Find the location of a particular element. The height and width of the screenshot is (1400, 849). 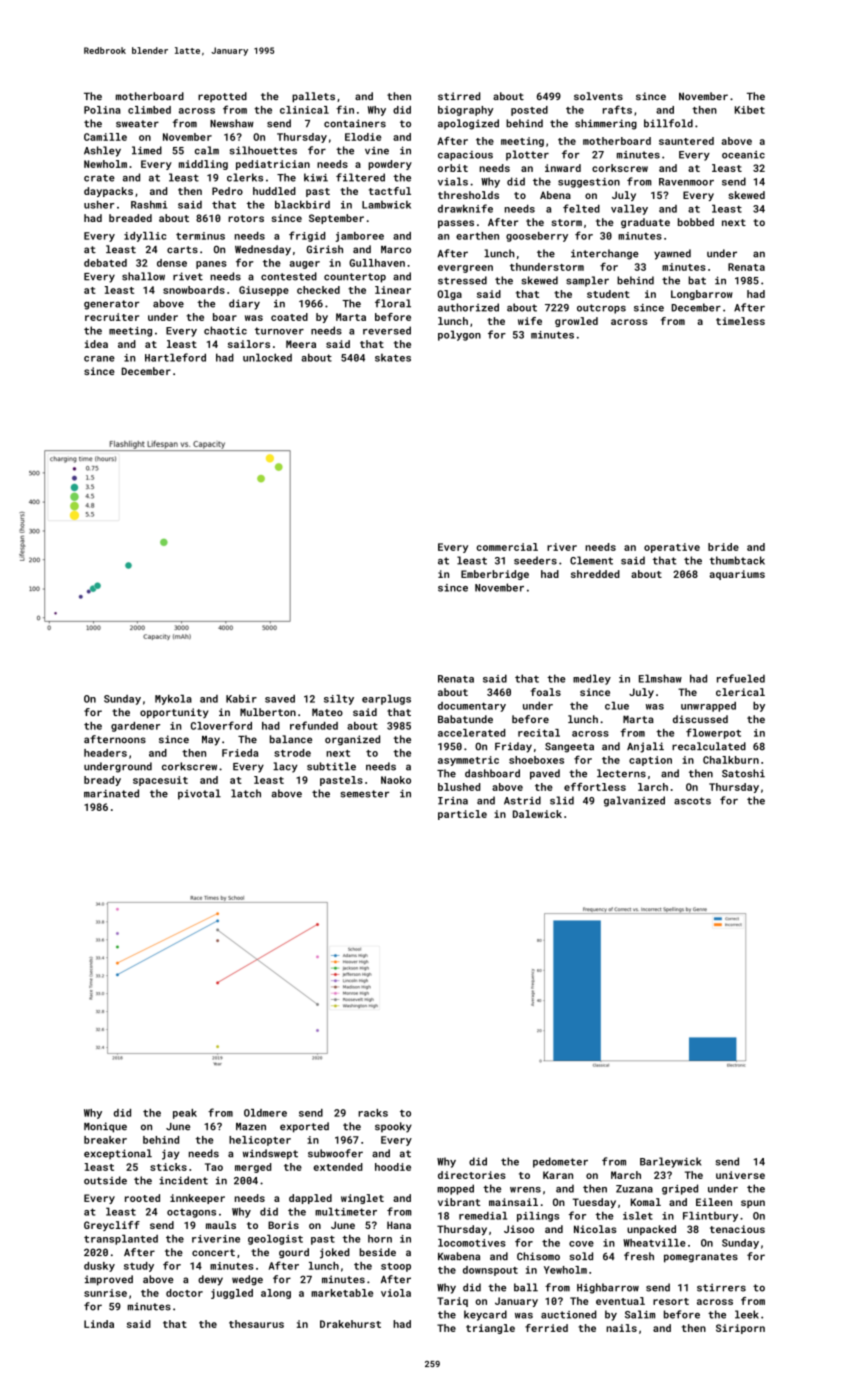

vine is located at coordinates (377, 151).
